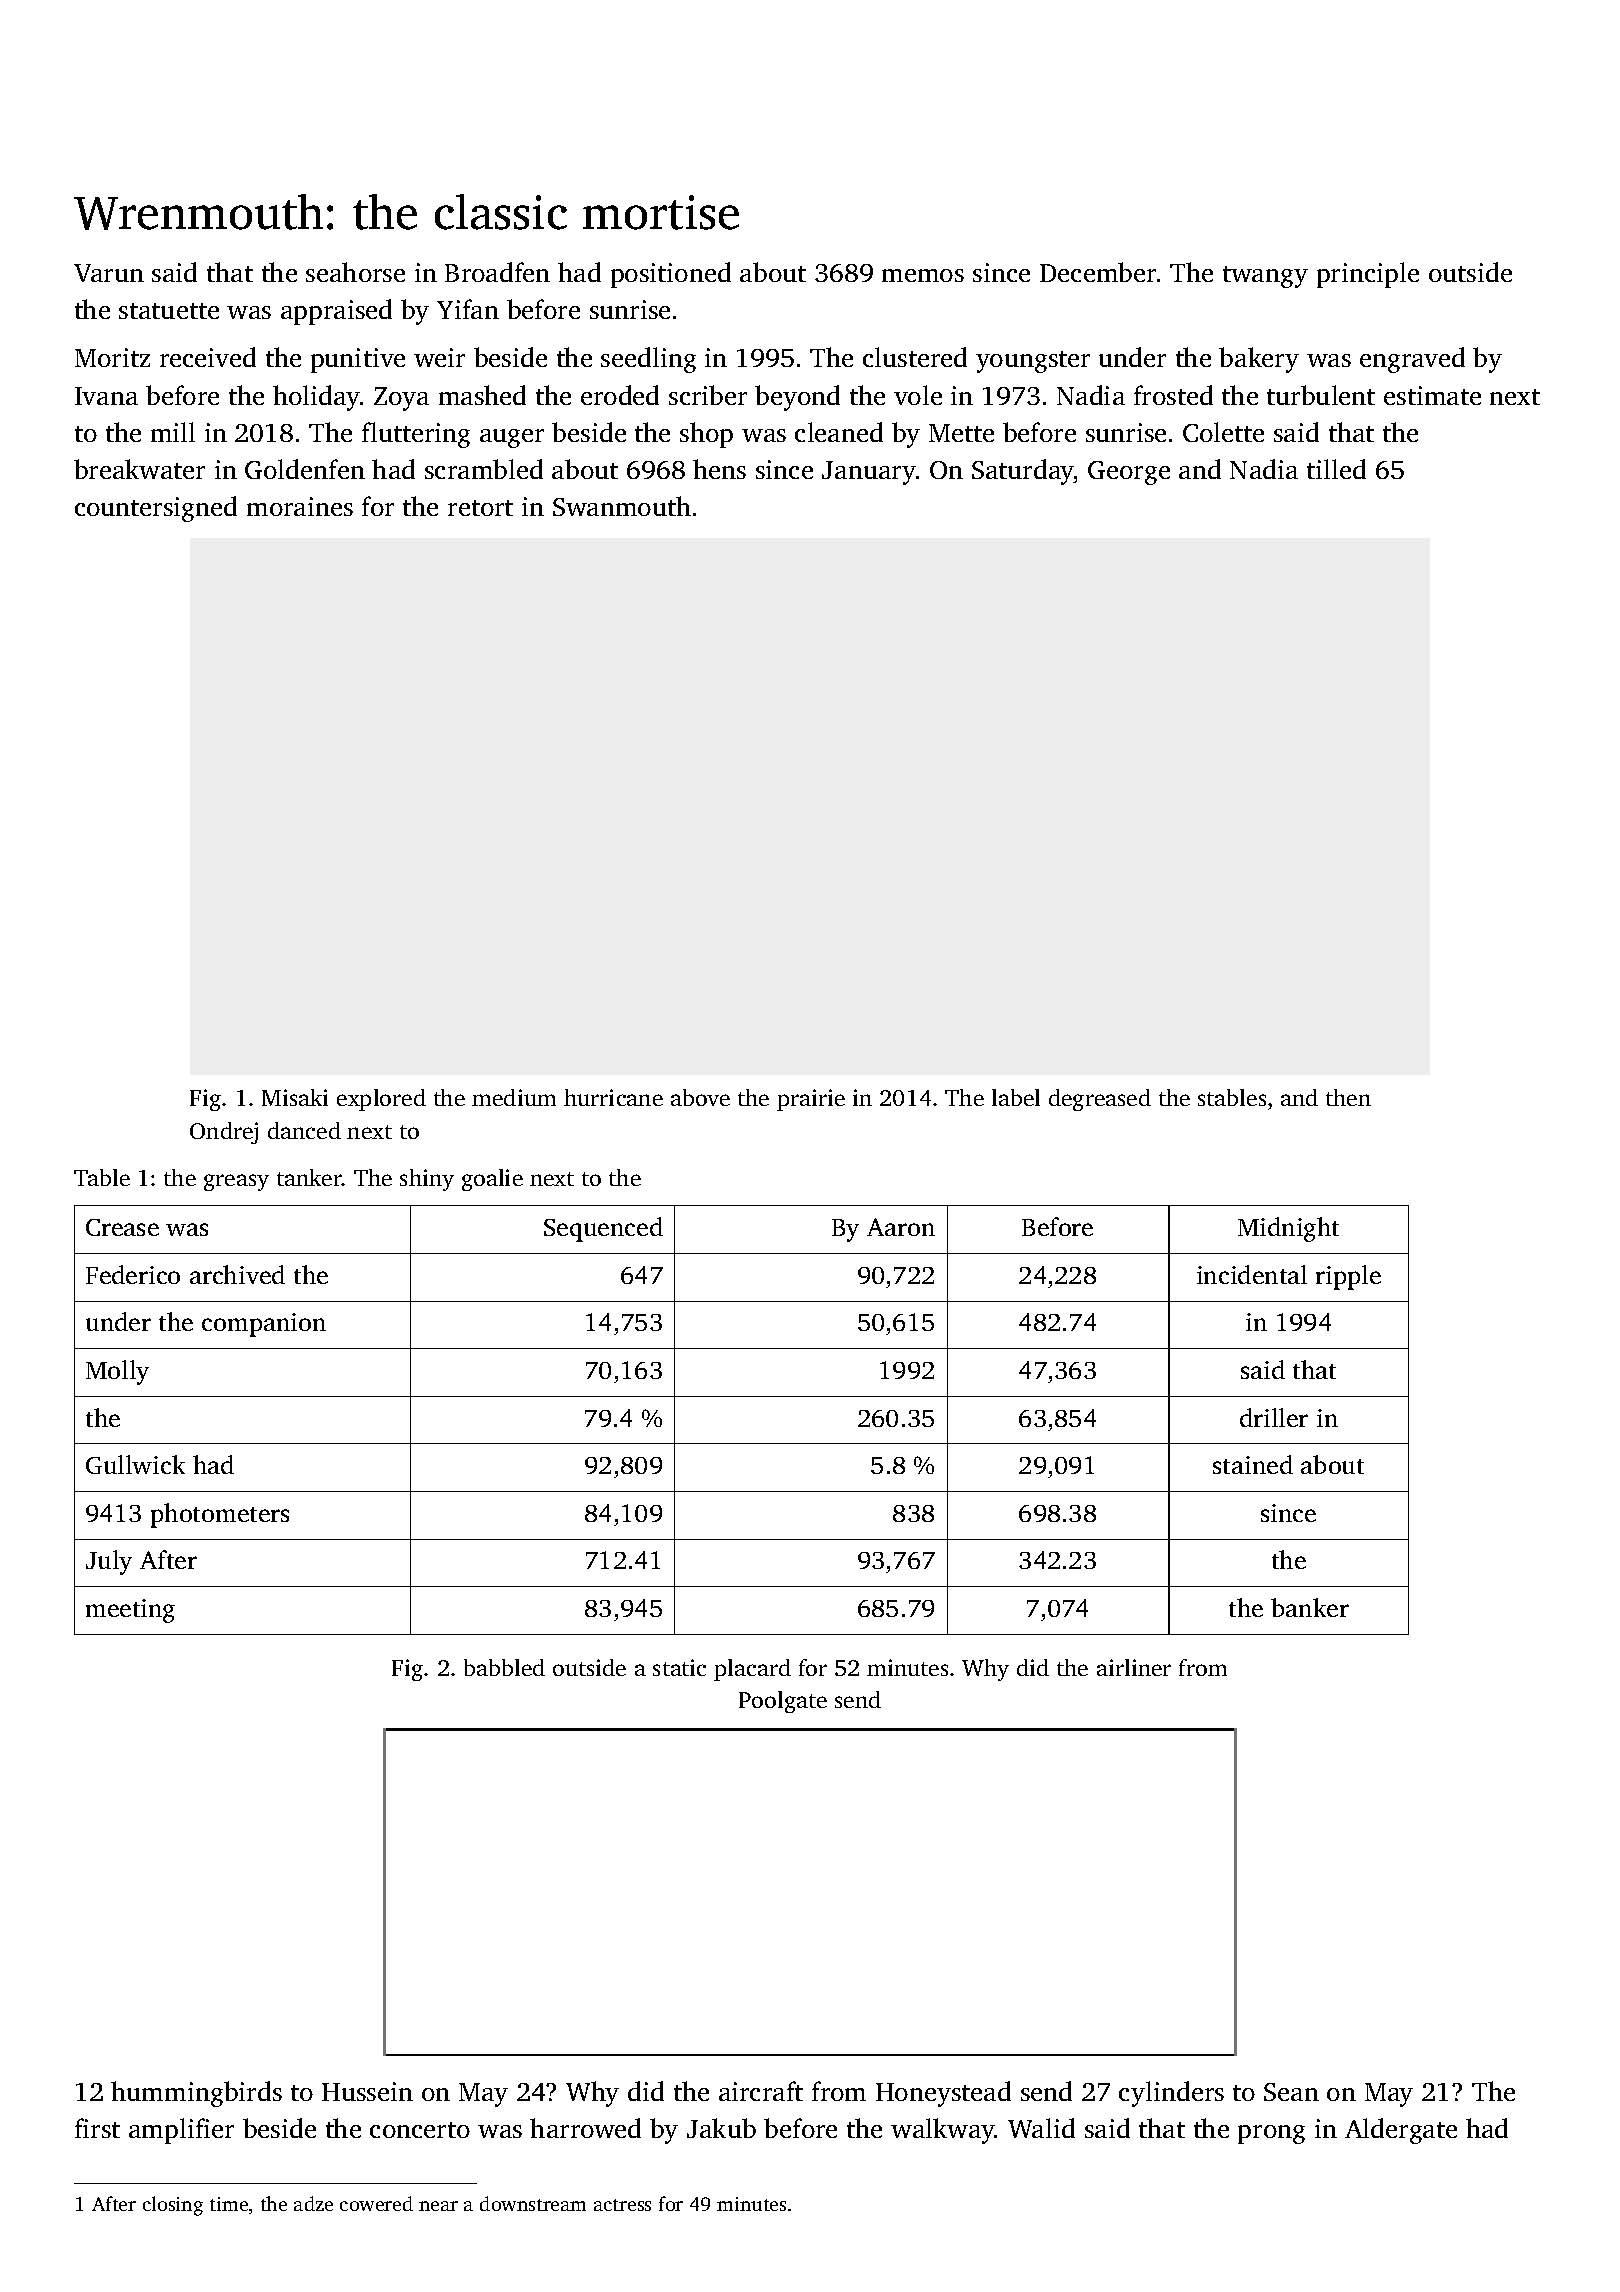 Image resolution: width=1620 pixels, height=2292 pixels. Describe the element at coordinates (497, 272) in the screenshot. I see `Broadfen` at that location.
